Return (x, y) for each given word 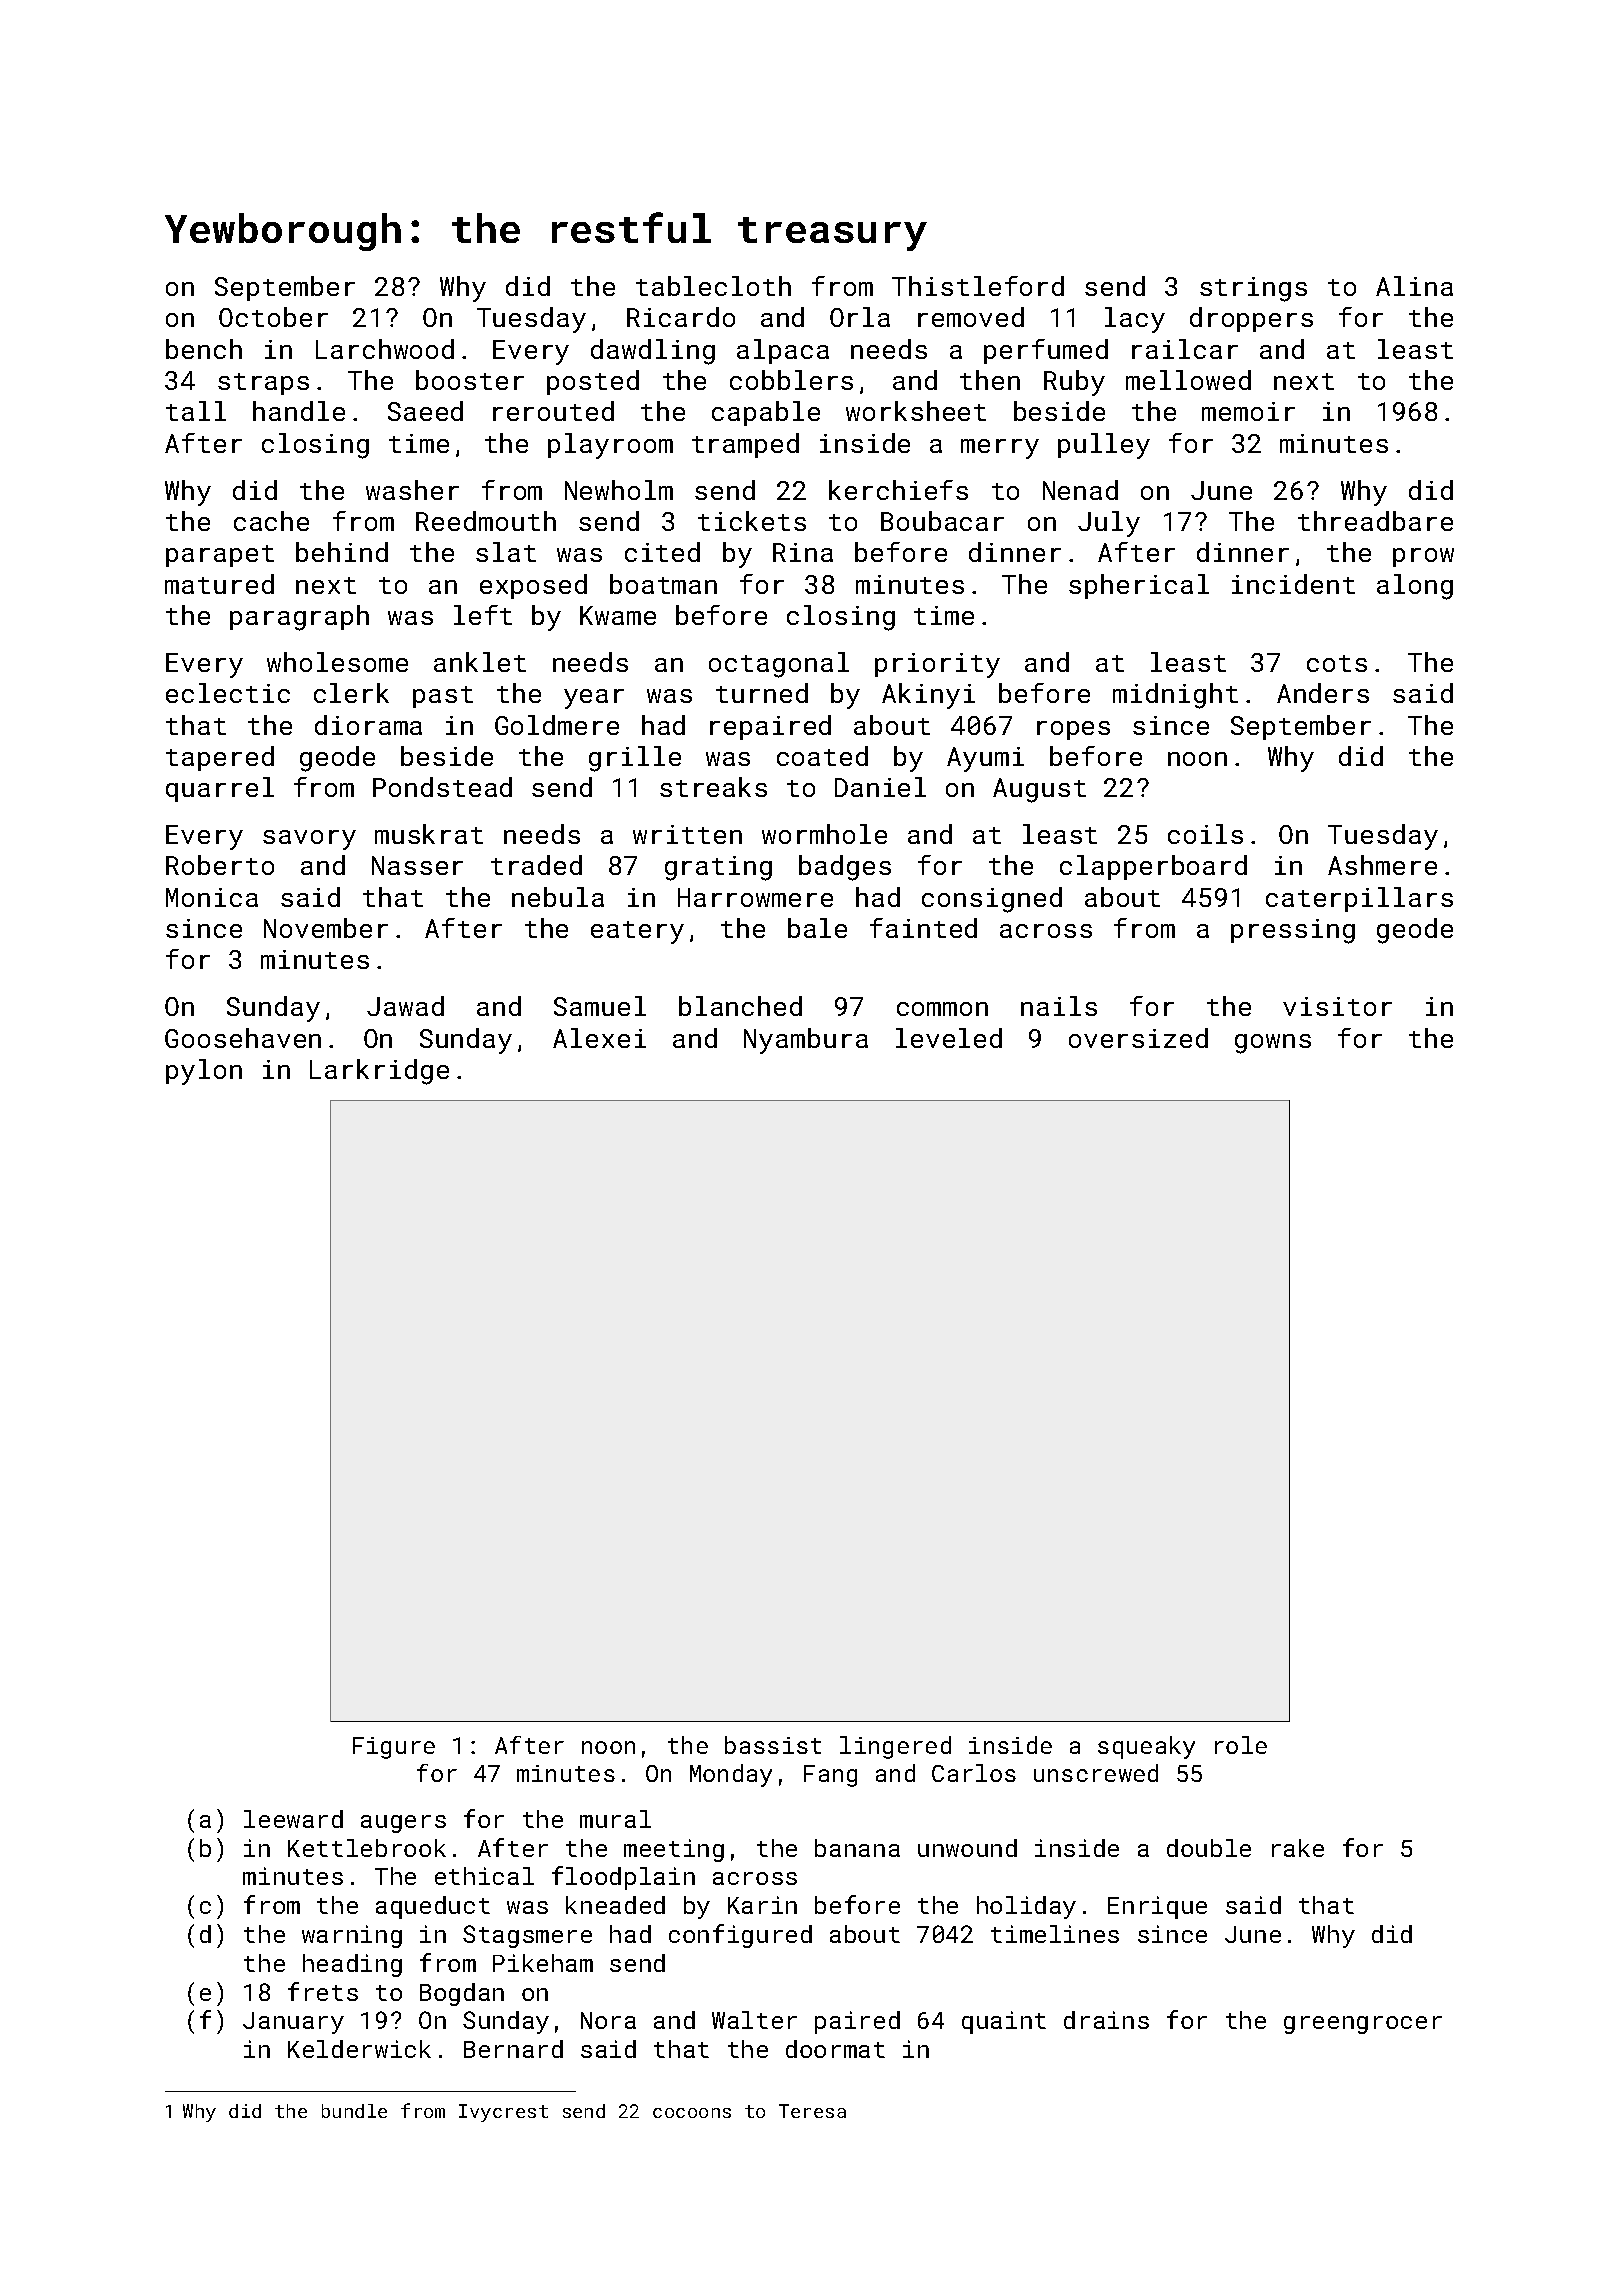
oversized (1138, 1038)
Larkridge (379, 1072)
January (293, 2023)
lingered (895, 1747)
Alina (1414, 286)
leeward (293, 1819)
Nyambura (806, 1041)
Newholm (619, 490)
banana (857, 1848)
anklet (480, 662)
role (1241, 1745)
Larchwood (385, 349)
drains (1106, 2020)
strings (1253, 289)
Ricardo (681, 317)
